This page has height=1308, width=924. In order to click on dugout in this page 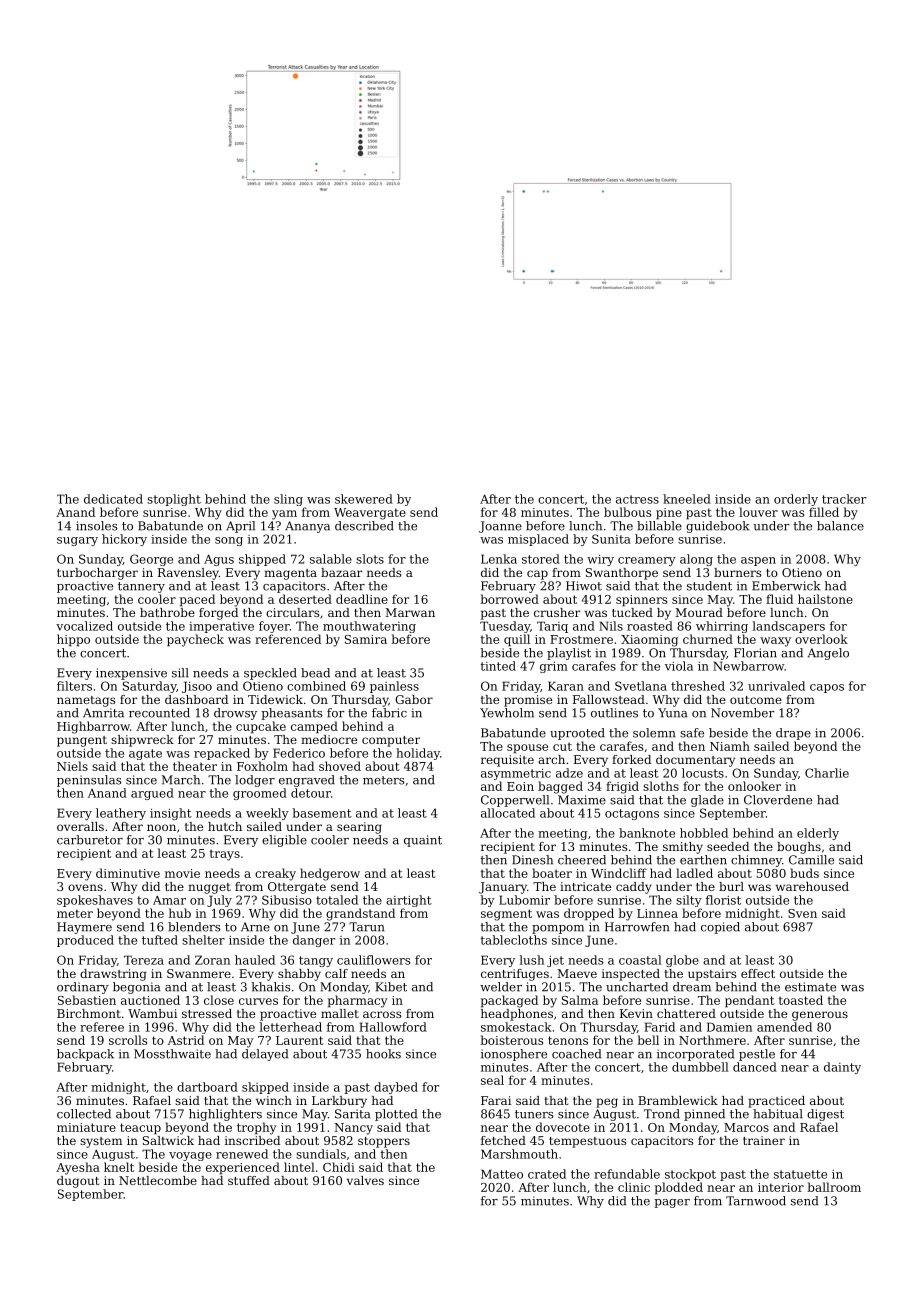, I will do `click(78, 1182)`.
